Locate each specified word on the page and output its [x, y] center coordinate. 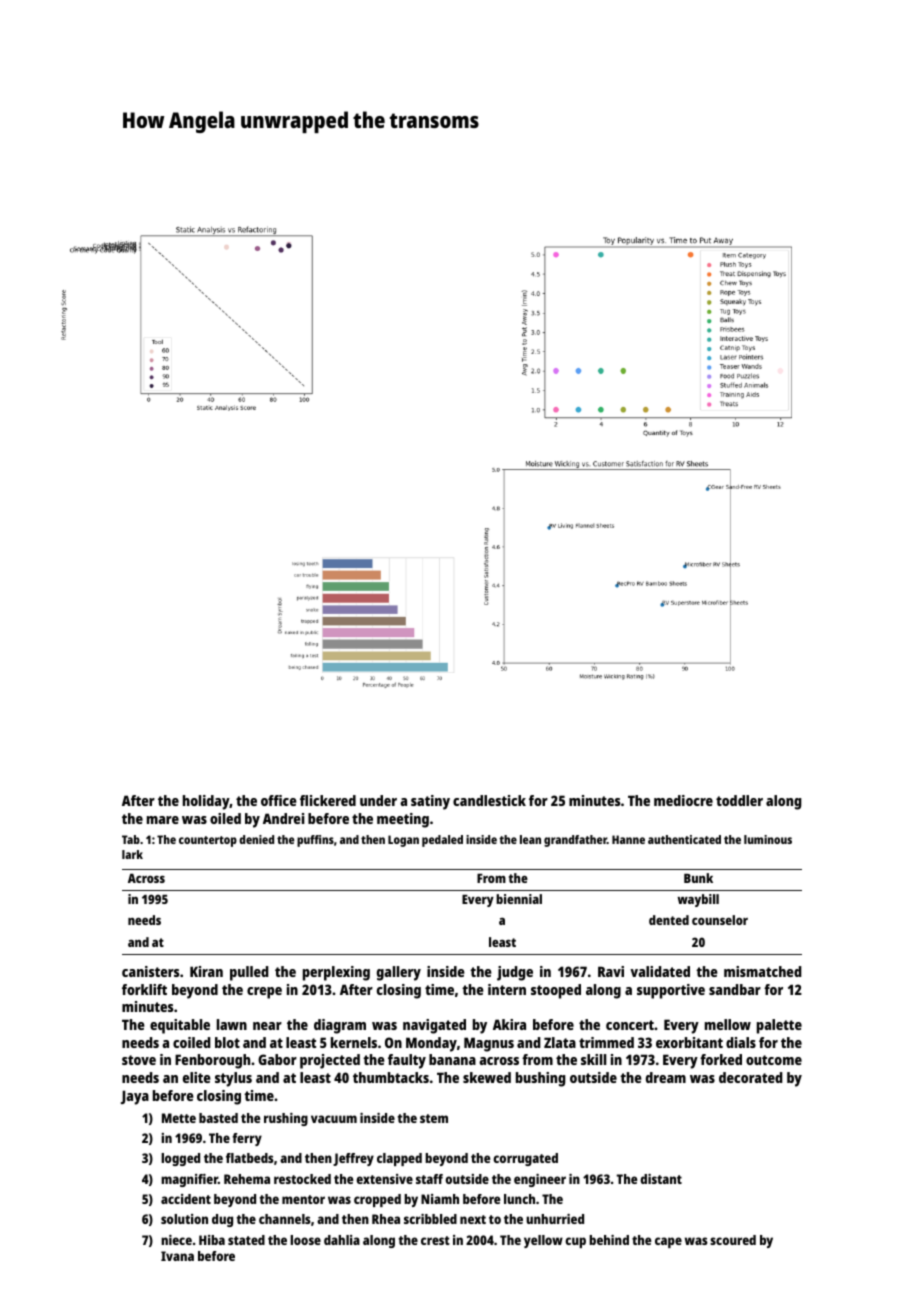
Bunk [698, 878]
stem [434, 1118]
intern [507, 989]
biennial [519, 899]
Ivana [177, 1256]
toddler [739, 800]
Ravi [611, 971]
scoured [733, 1240]
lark [132, 854]
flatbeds [250, 1158]
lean [530, 839]
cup [575, 1242]
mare [163, 820]
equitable [180, 1026]
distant [661, 1179]
